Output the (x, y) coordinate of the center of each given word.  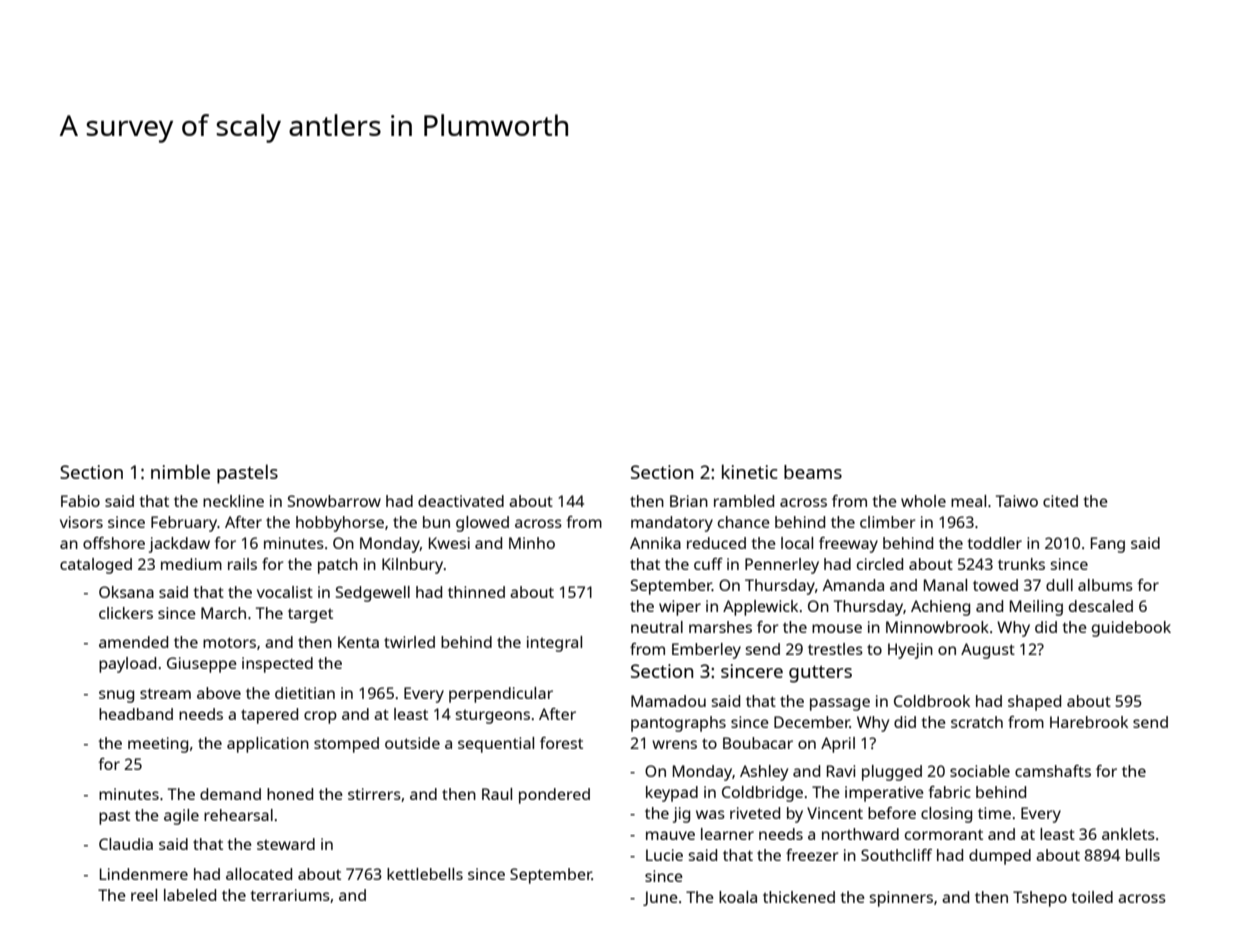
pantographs (678, 724)
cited (1060, 501)
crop (320, 717)
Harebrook (1089, 722)
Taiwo (1017, 501)
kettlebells (425, 874)
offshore (114, 543)
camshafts (1053, 771)
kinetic (750, 471)
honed (290, 794)
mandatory (672, 524)
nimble (180, 471)
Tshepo (1040, 899)
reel (144, 895)
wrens (674, 744)
